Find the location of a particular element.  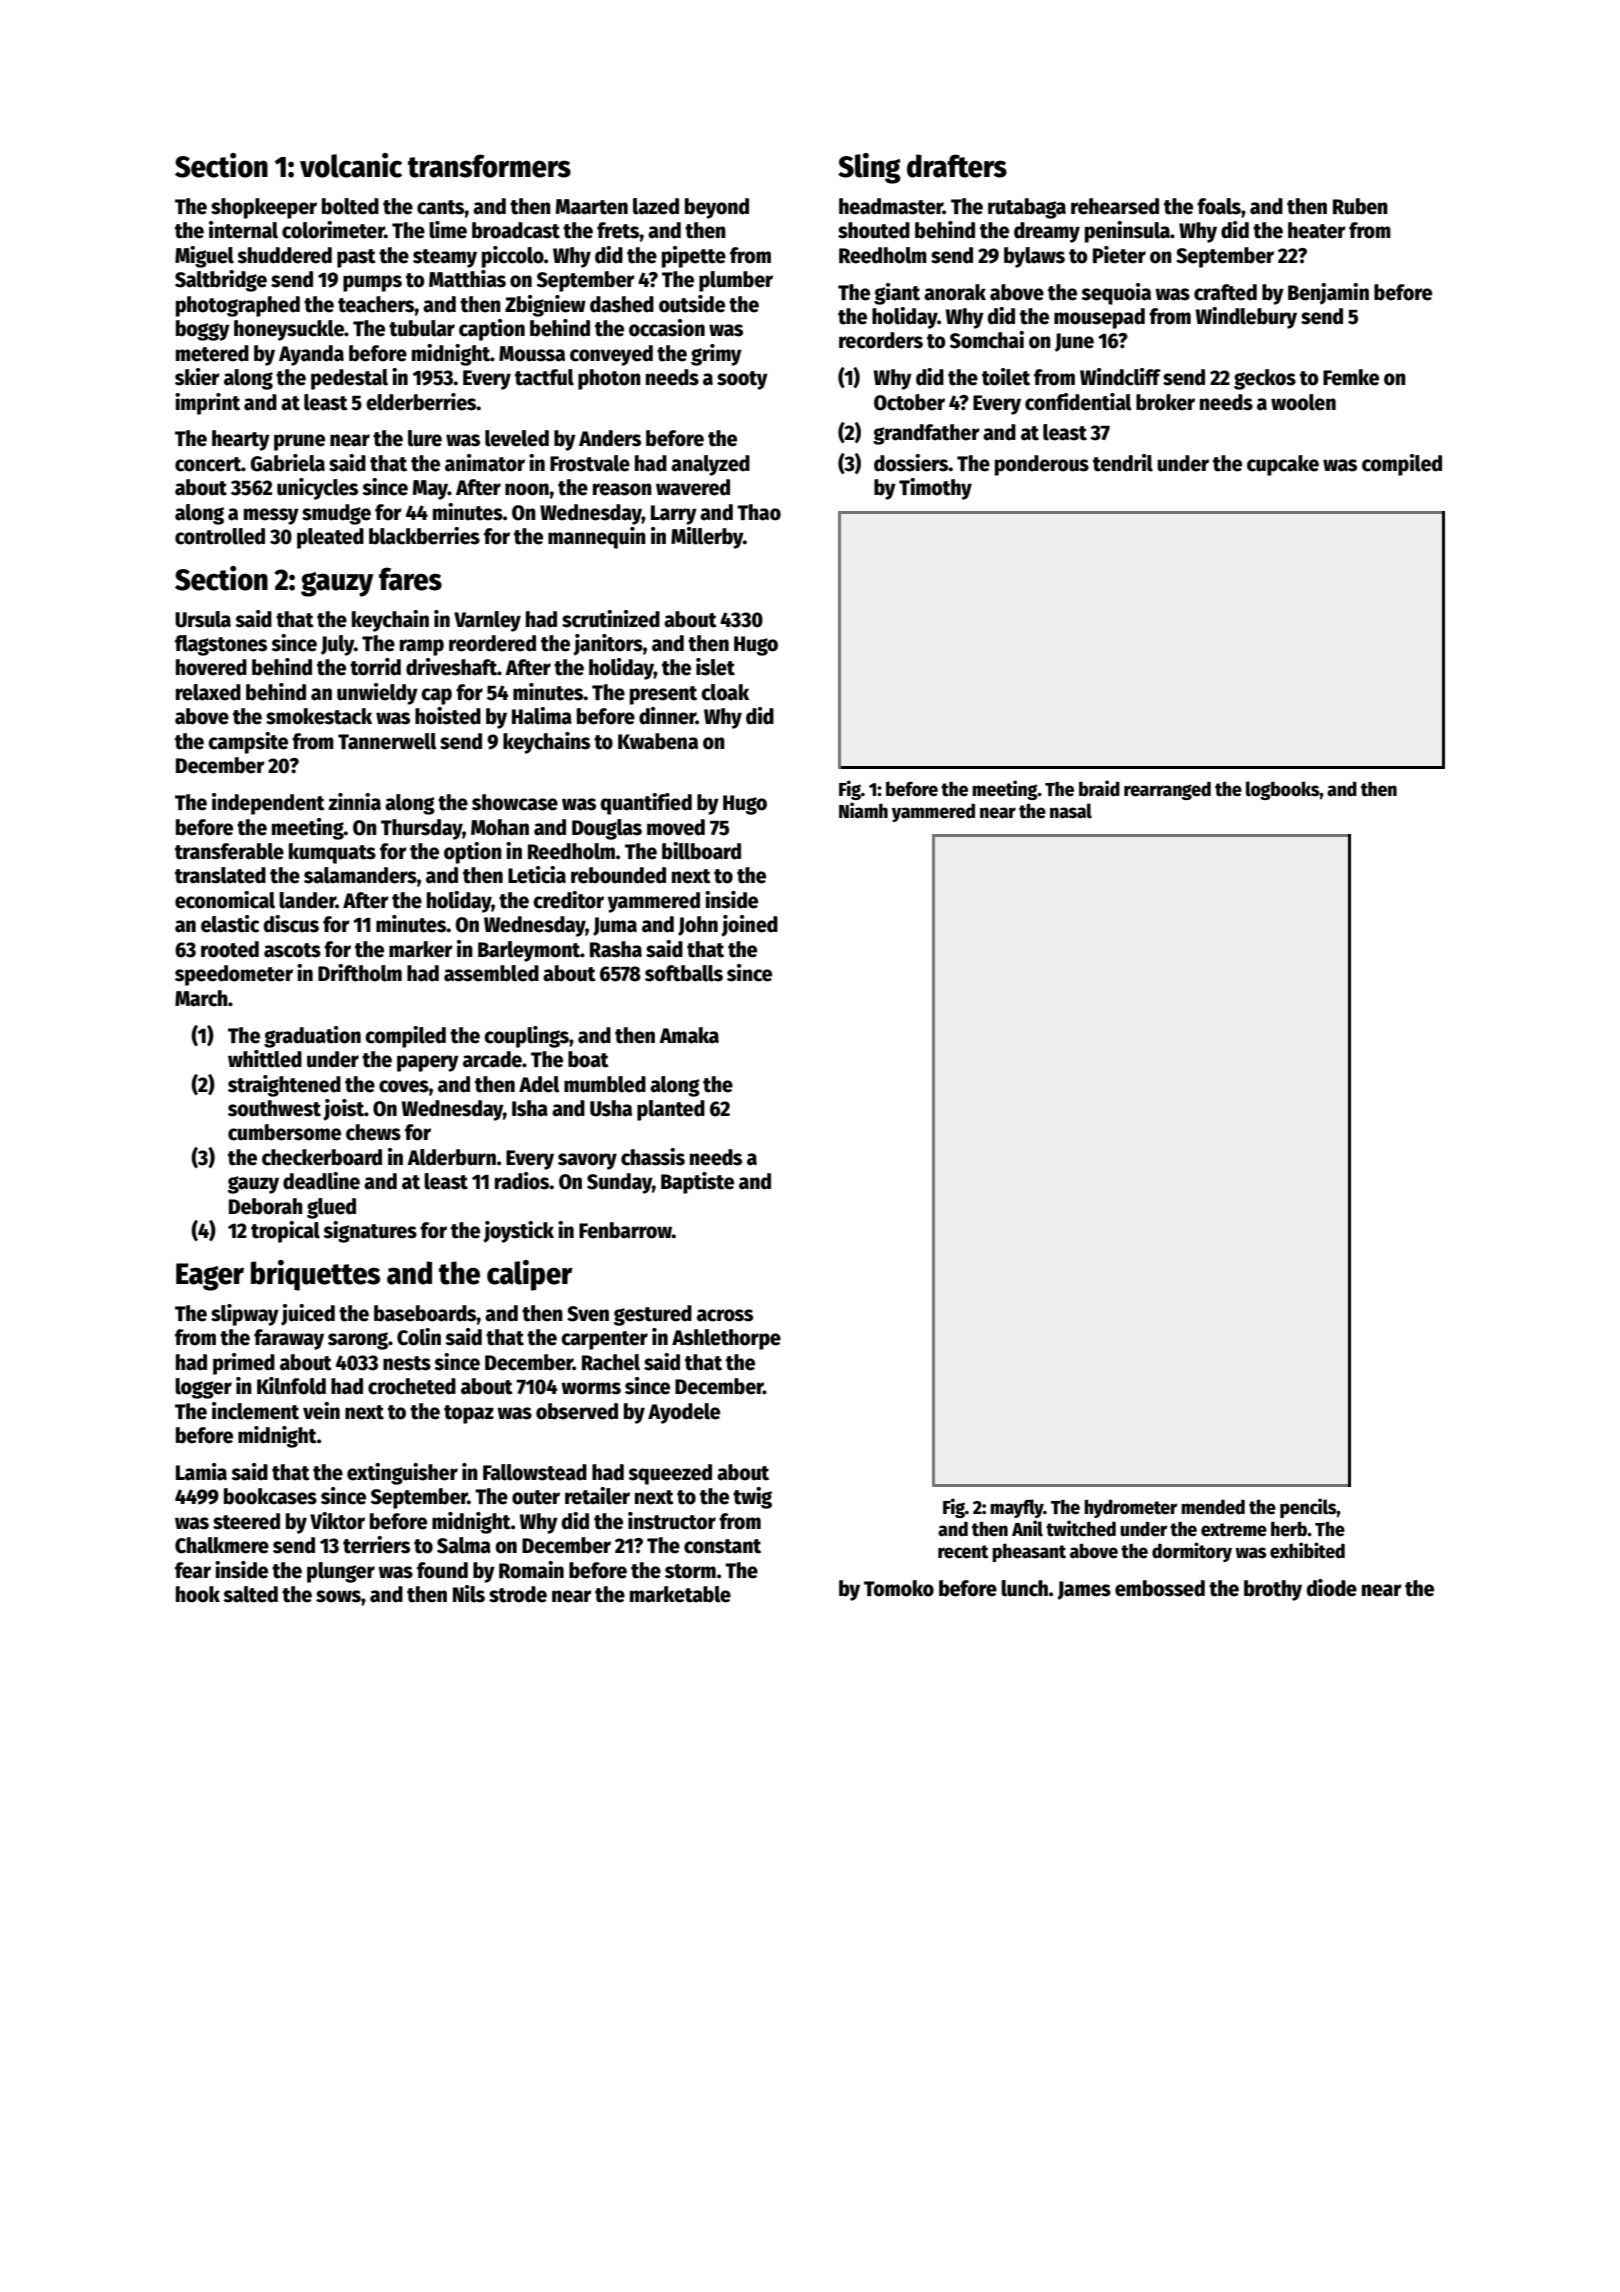

brothy is located at coordinates (1273, 1590).
